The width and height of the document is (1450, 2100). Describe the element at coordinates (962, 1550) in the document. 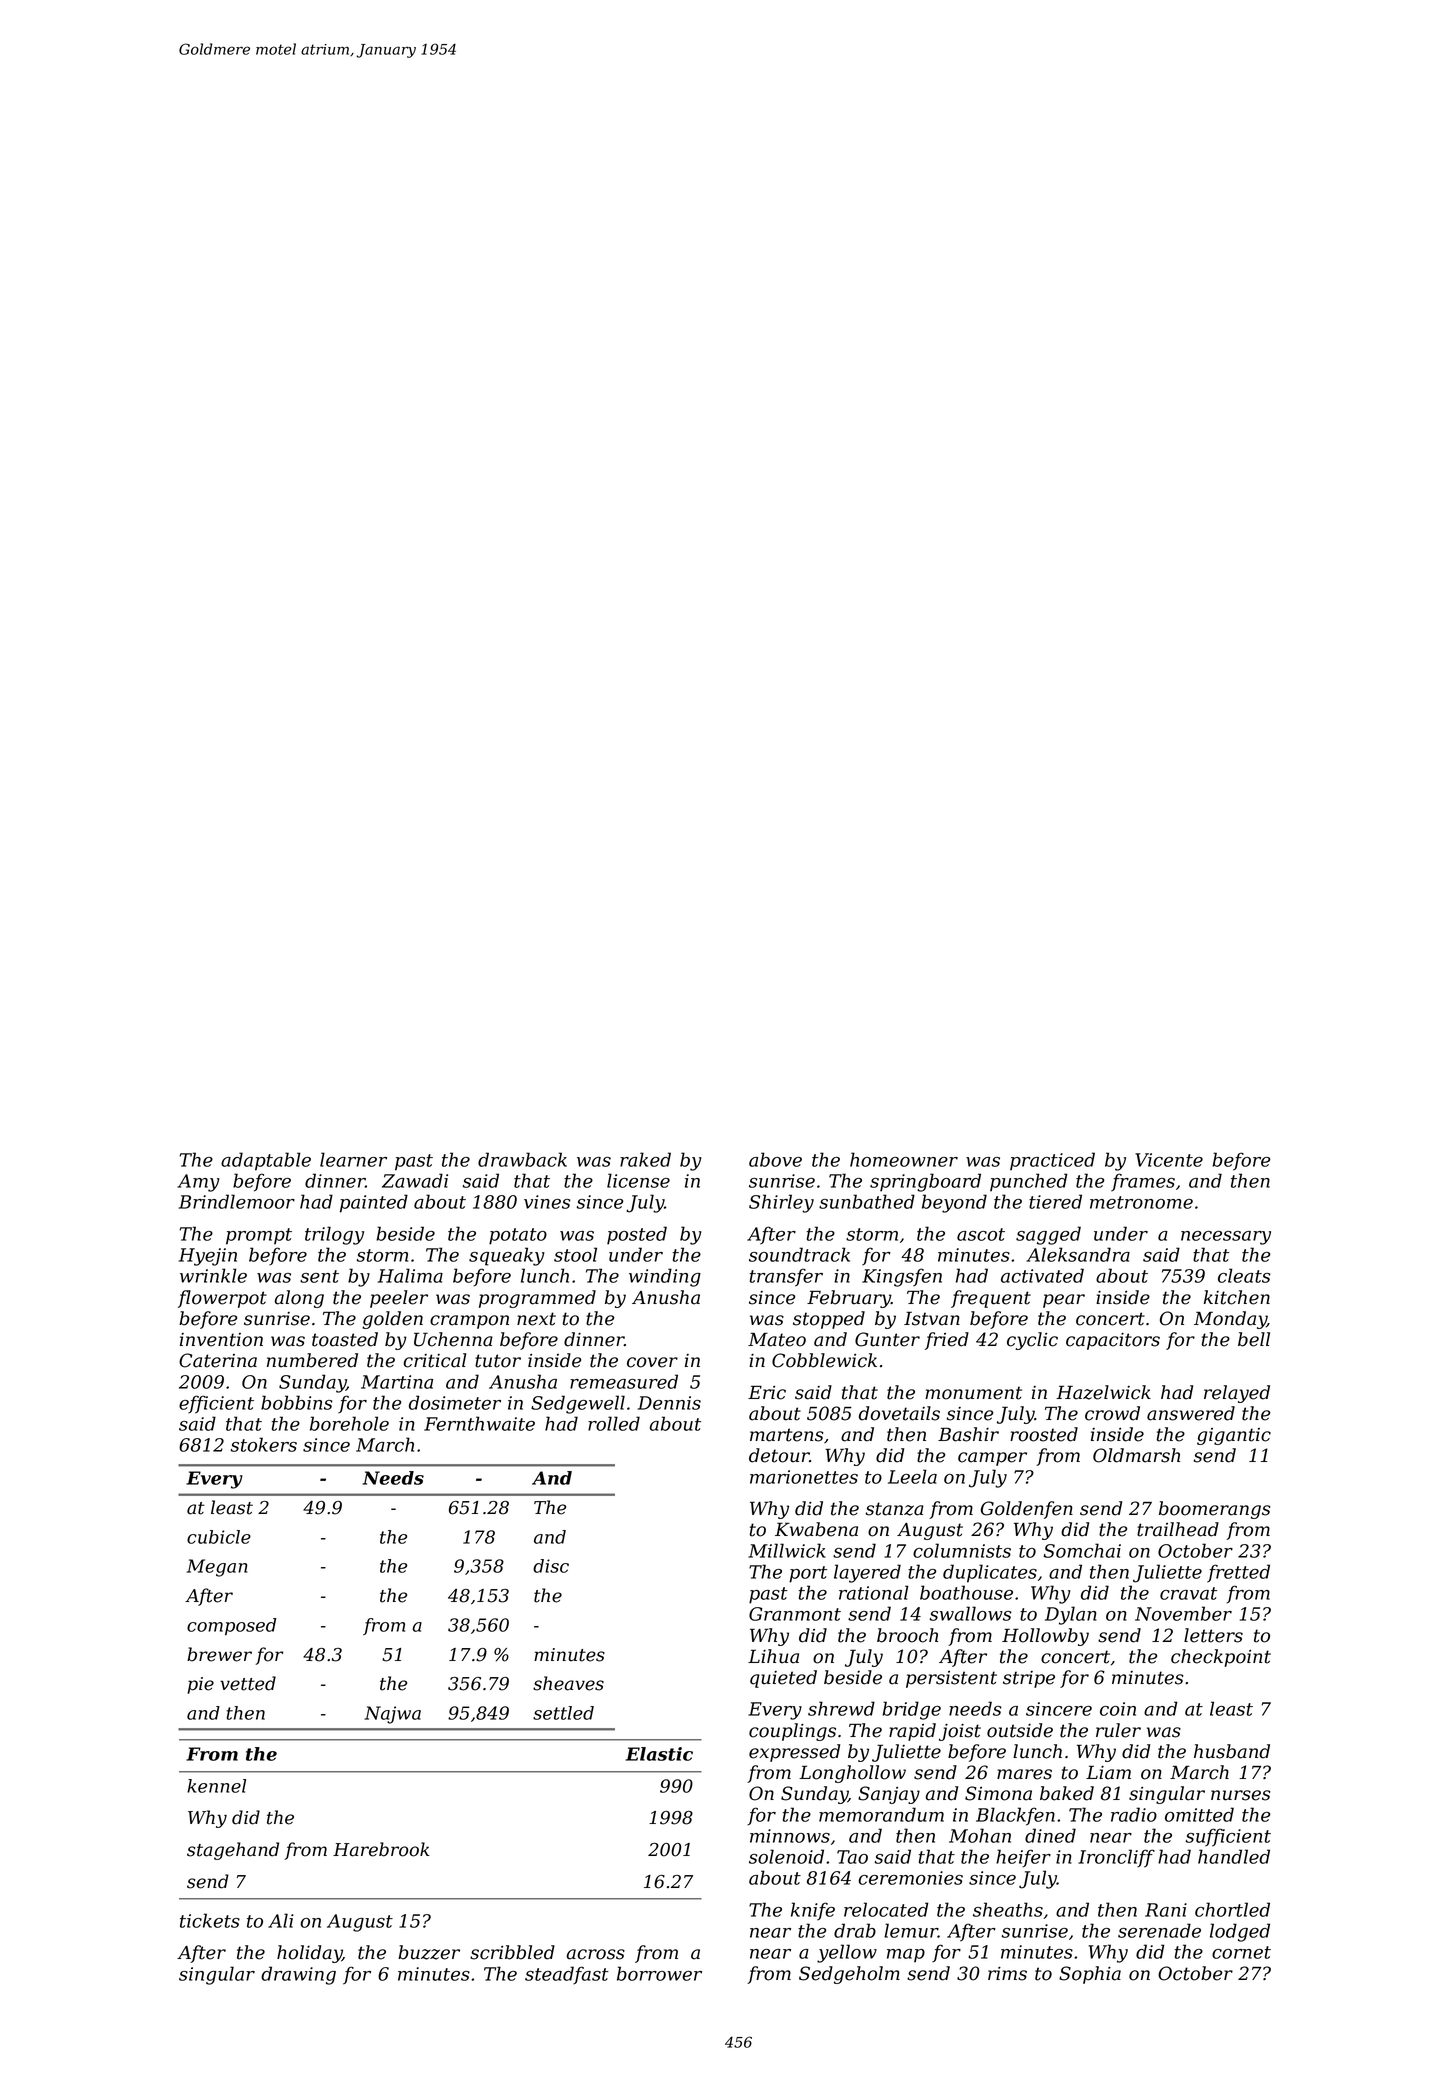

I see `columnists` at that location.
